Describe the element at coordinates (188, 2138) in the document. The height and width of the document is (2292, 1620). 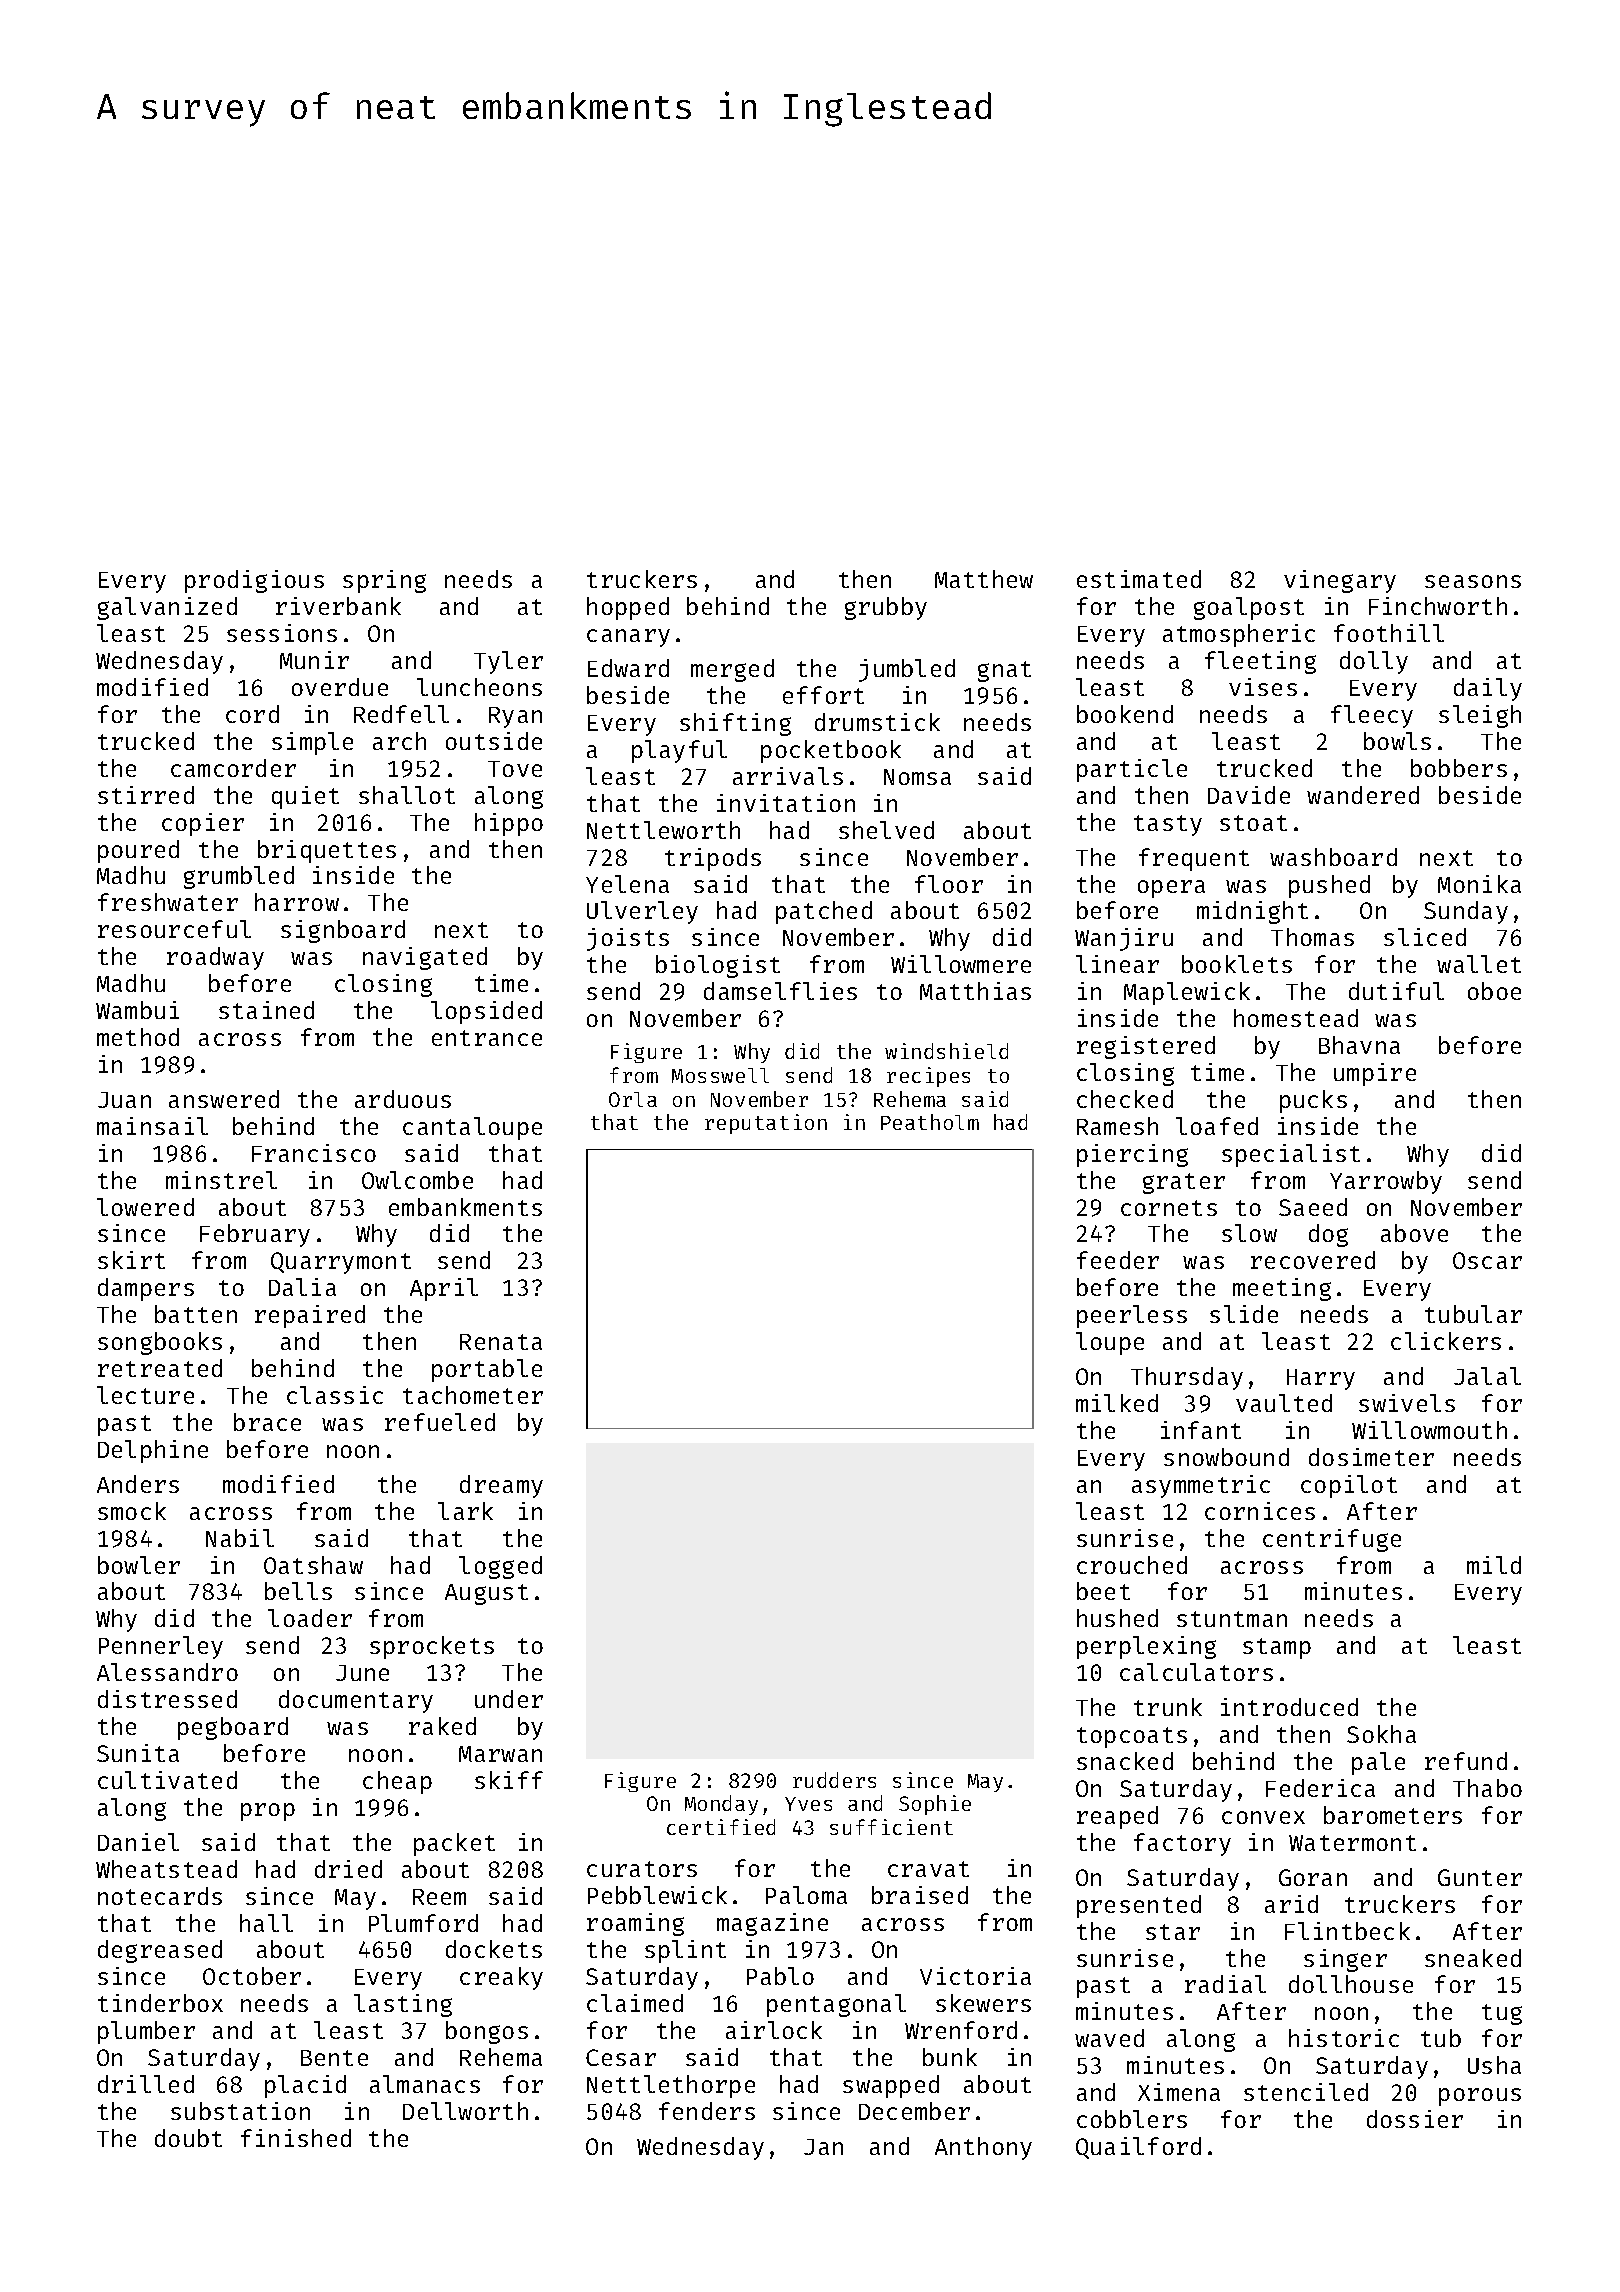
I see `doubt` at that location.
